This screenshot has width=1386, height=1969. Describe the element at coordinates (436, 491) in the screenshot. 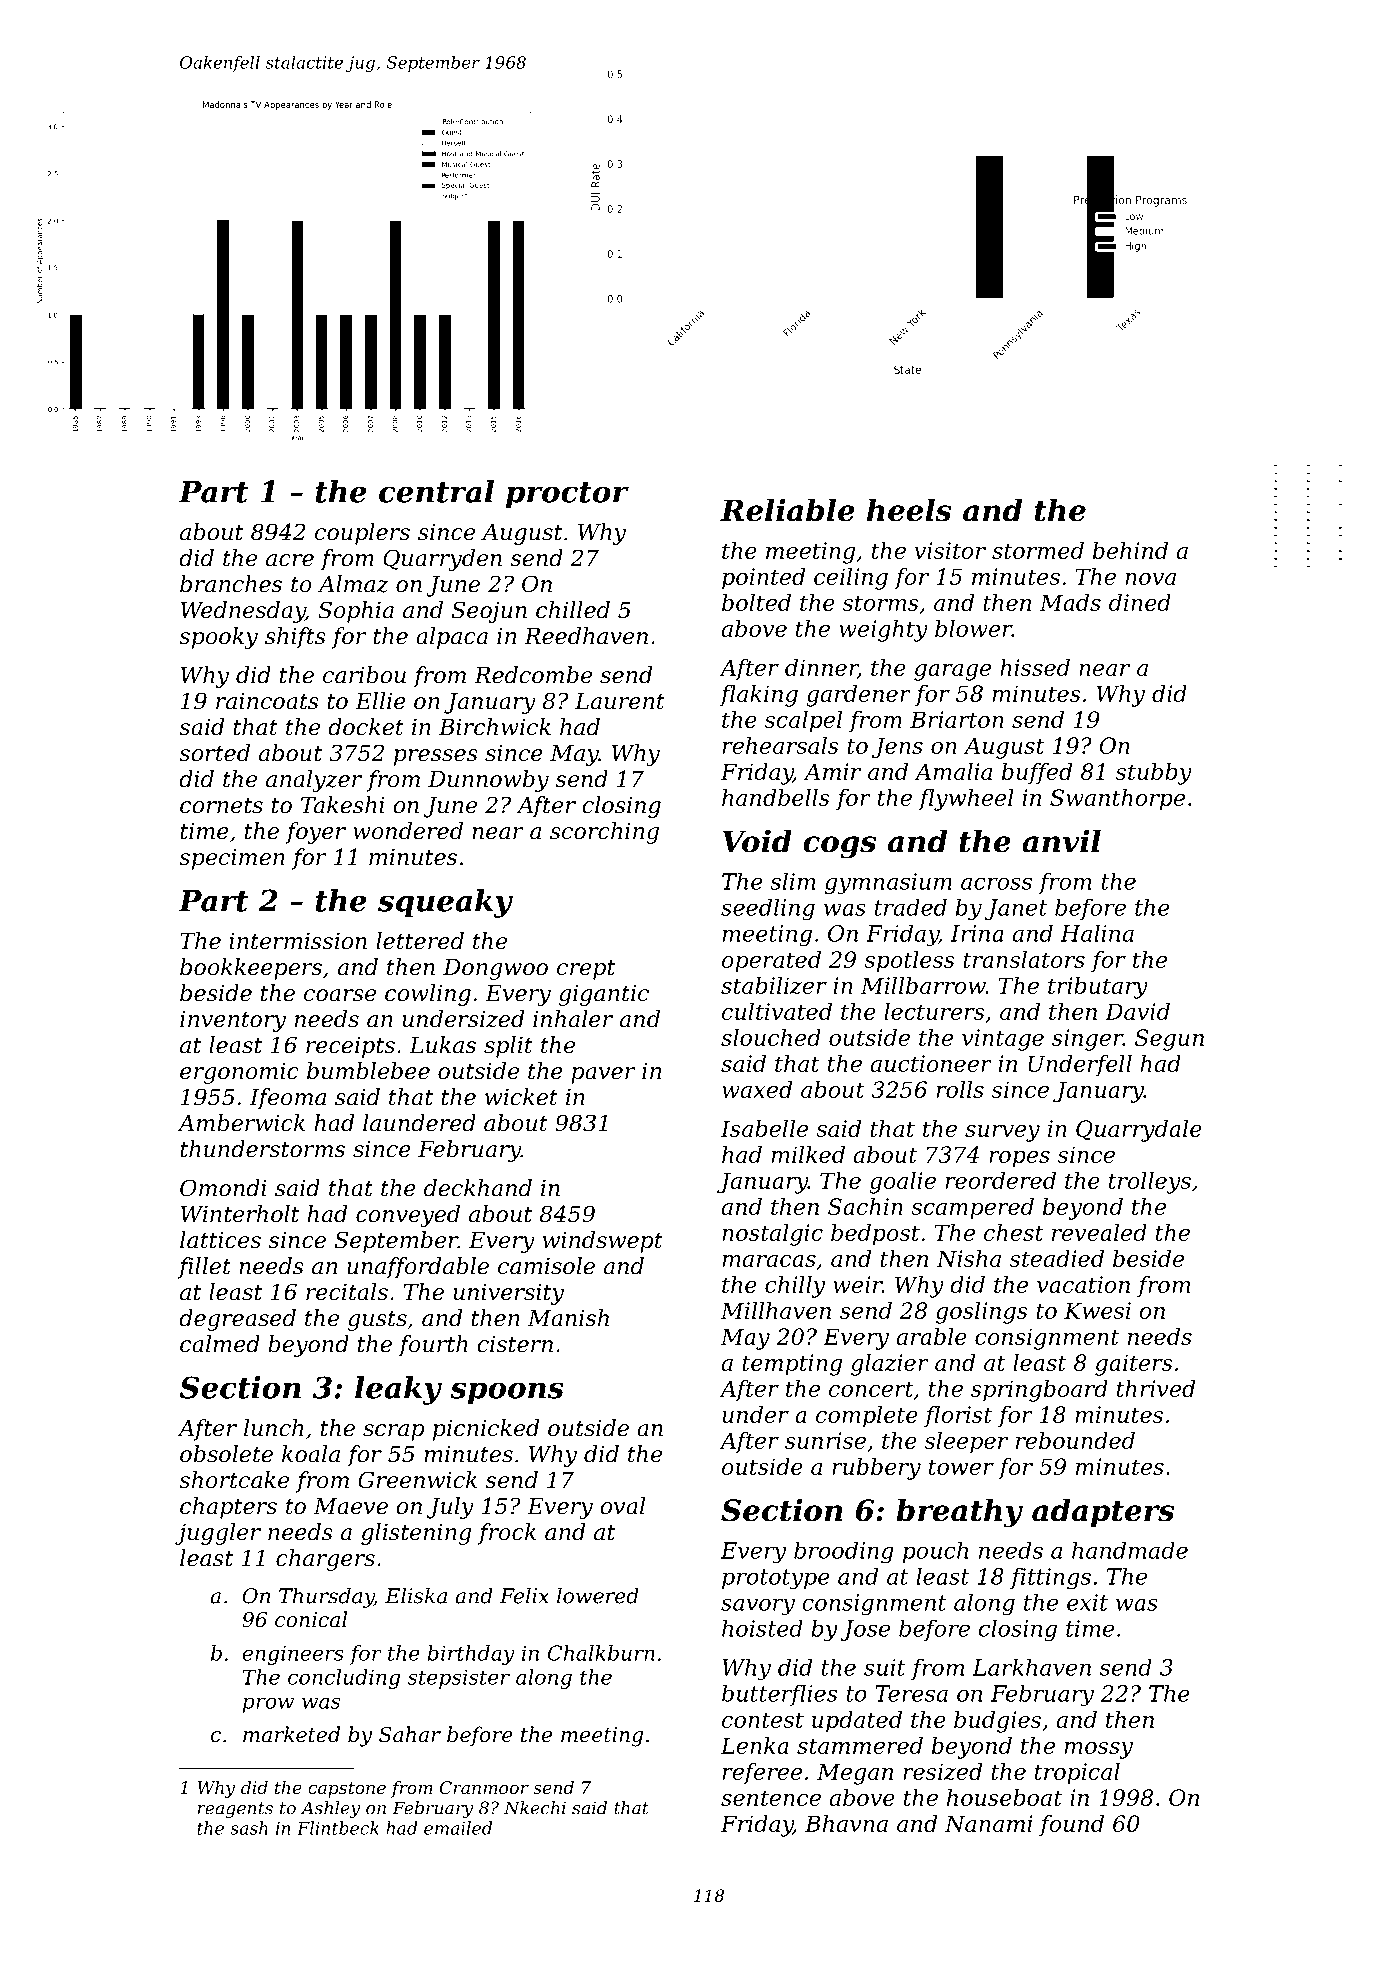

I see `central` at that location.
